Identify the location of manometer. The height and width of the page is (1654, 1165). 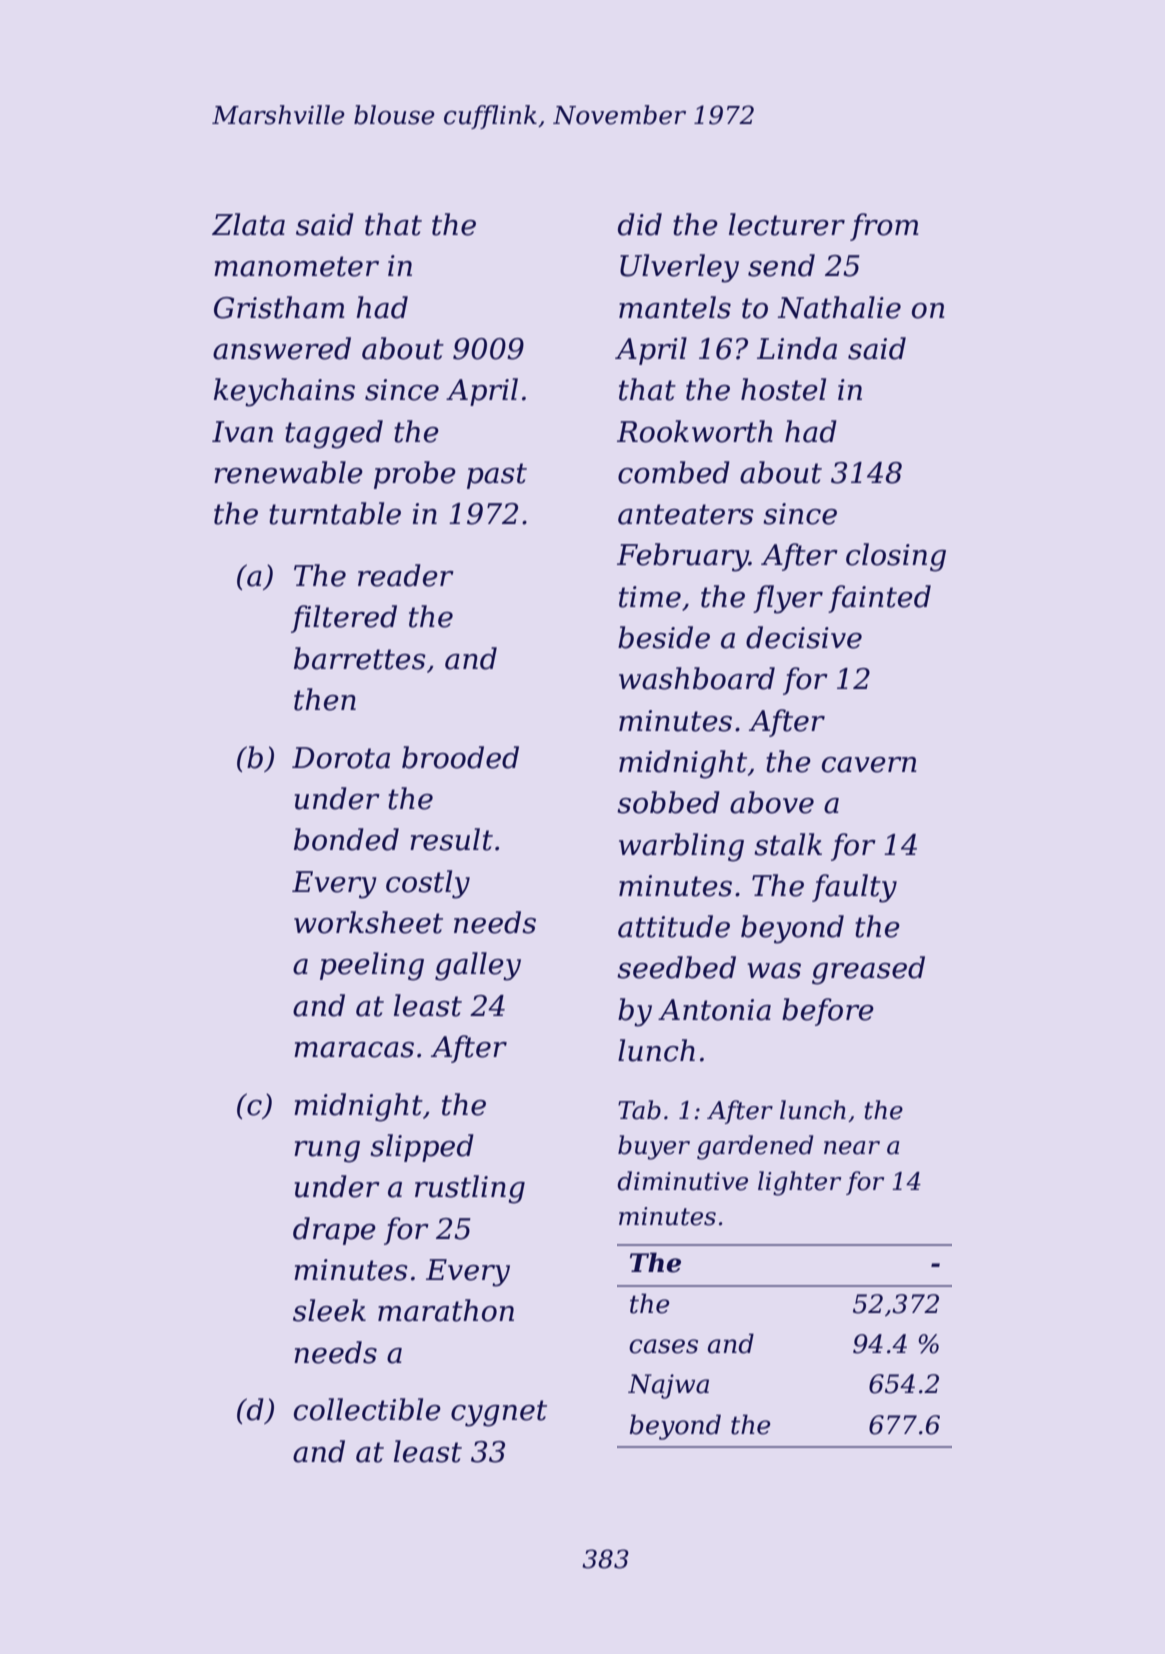
(296, 266).
